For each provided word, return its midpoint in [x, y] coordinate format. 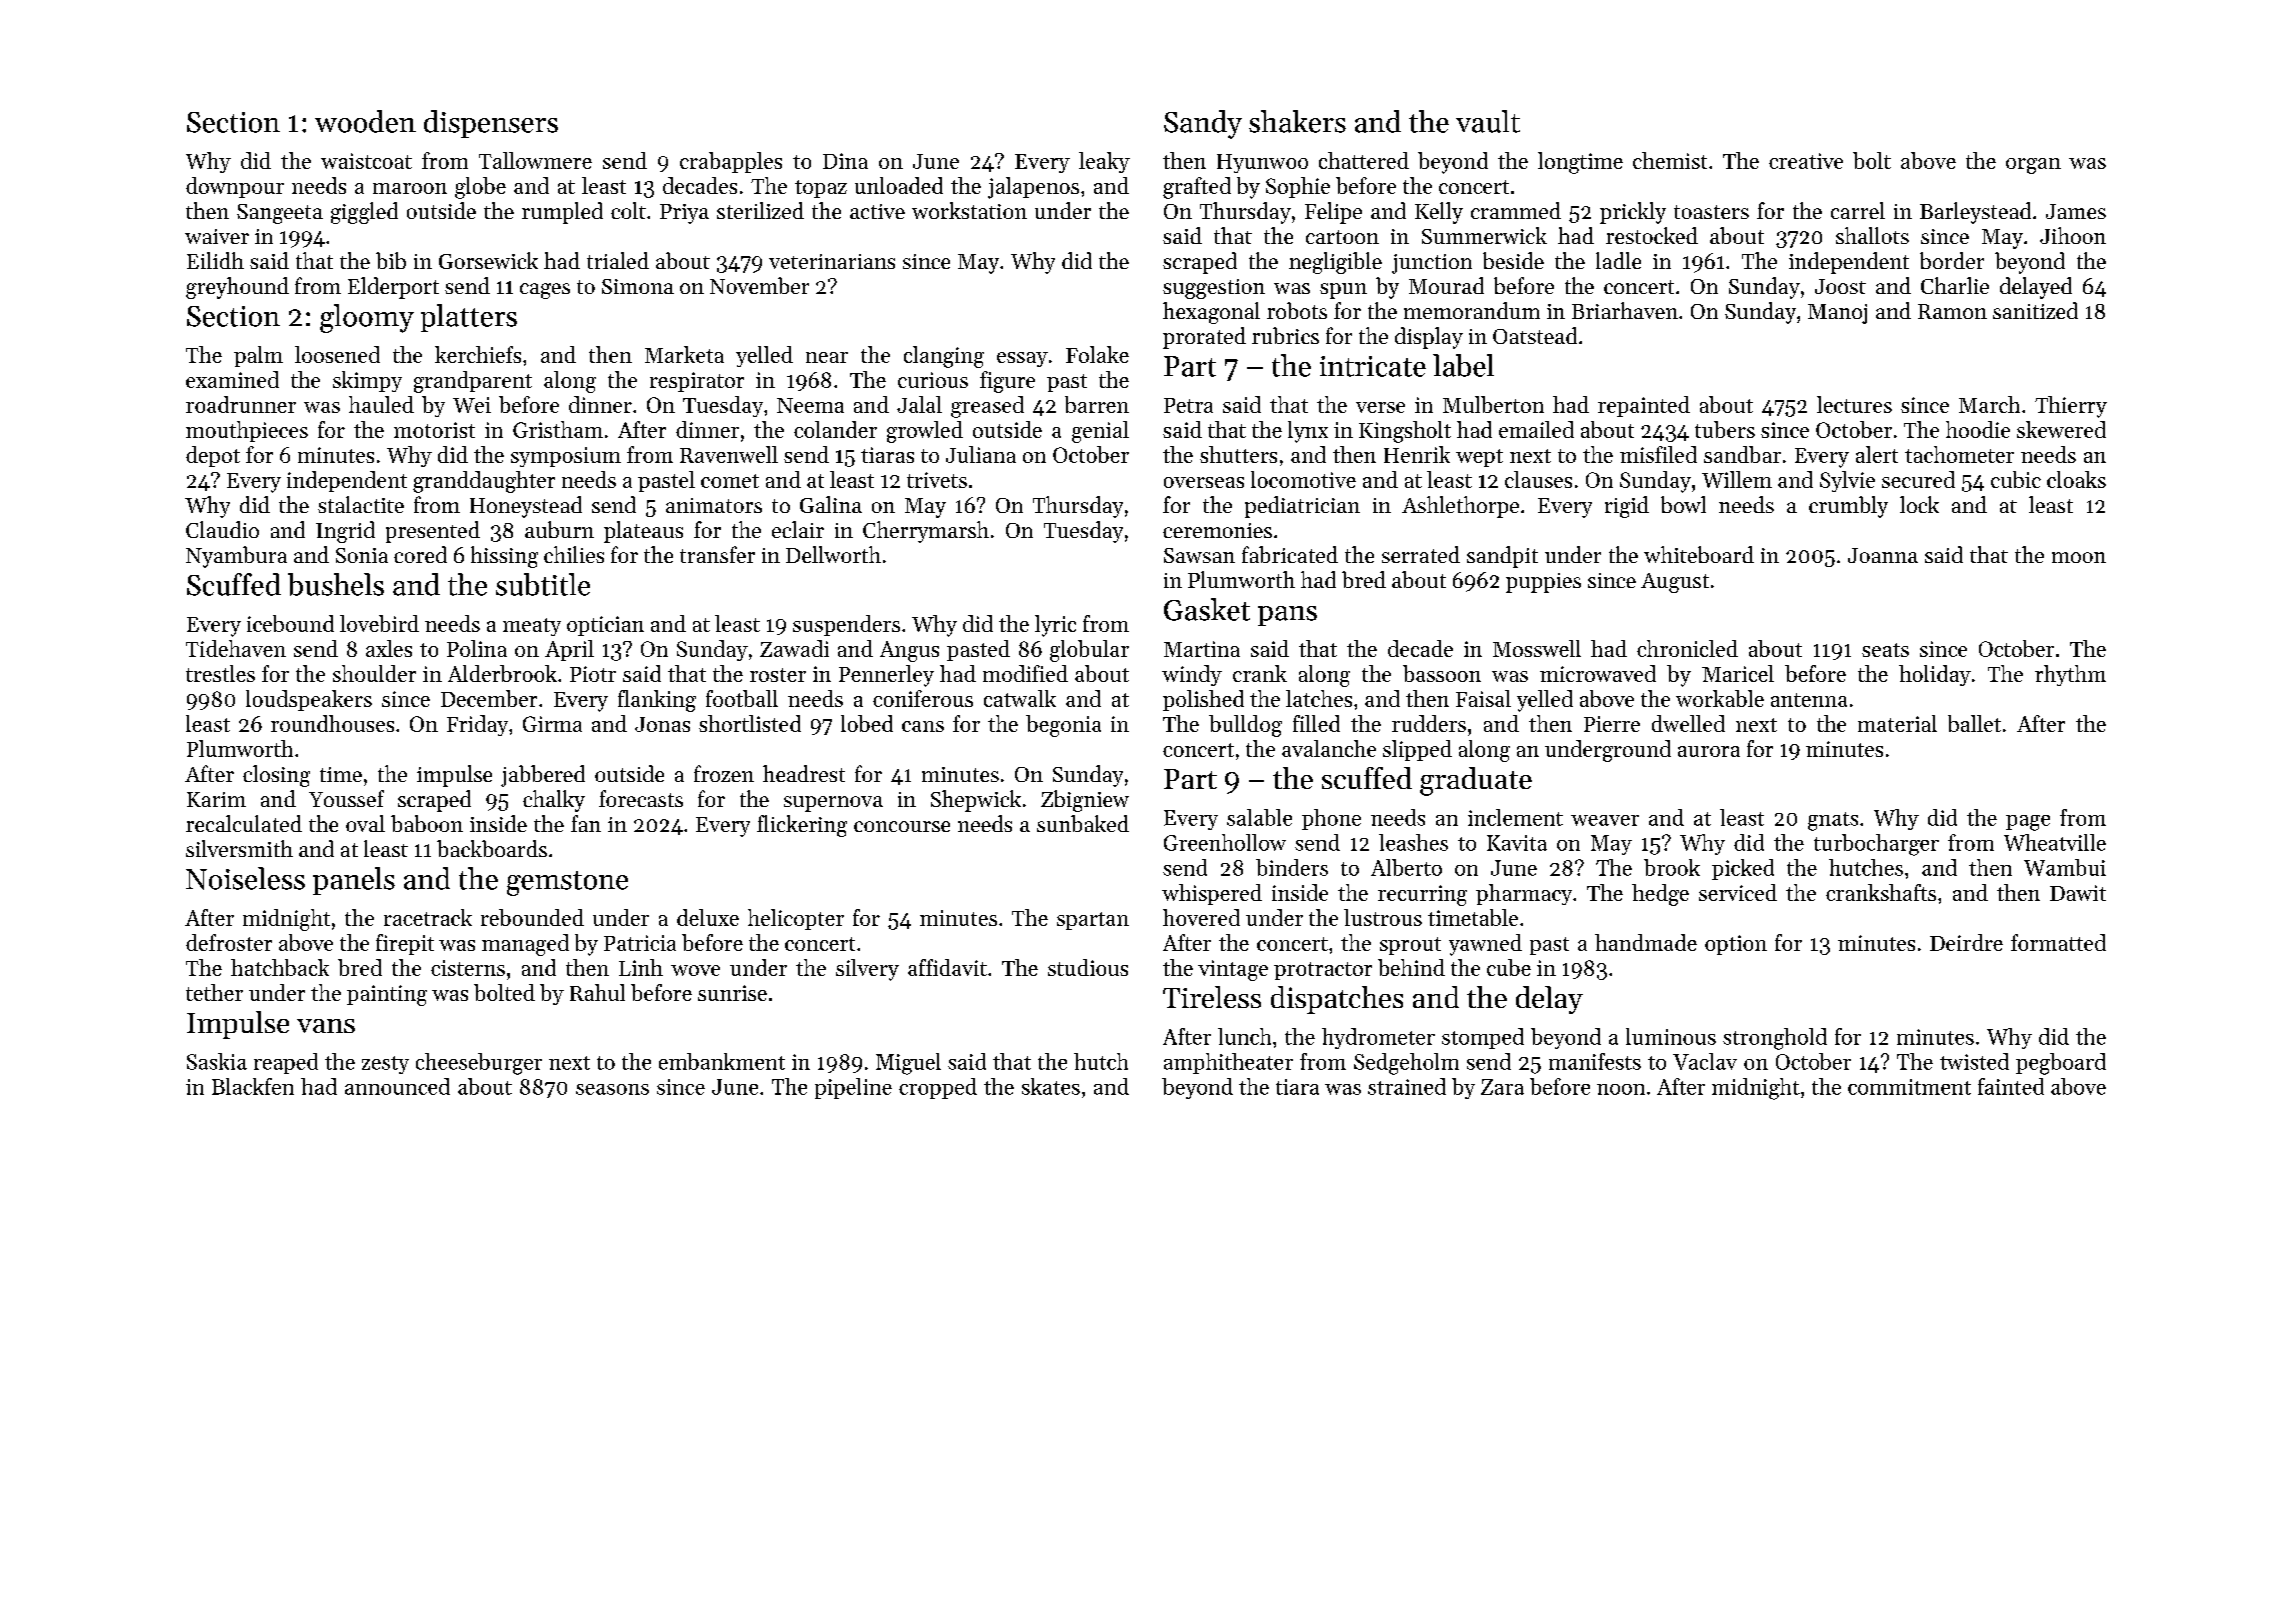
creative [1806, 161]
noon [1621, 1089]
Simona [638, 286]
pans [1287, 616]
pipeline [853, 1088]
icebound [290, 623]
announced [397, 1086]
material [1897, 723]
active [877, 211]
